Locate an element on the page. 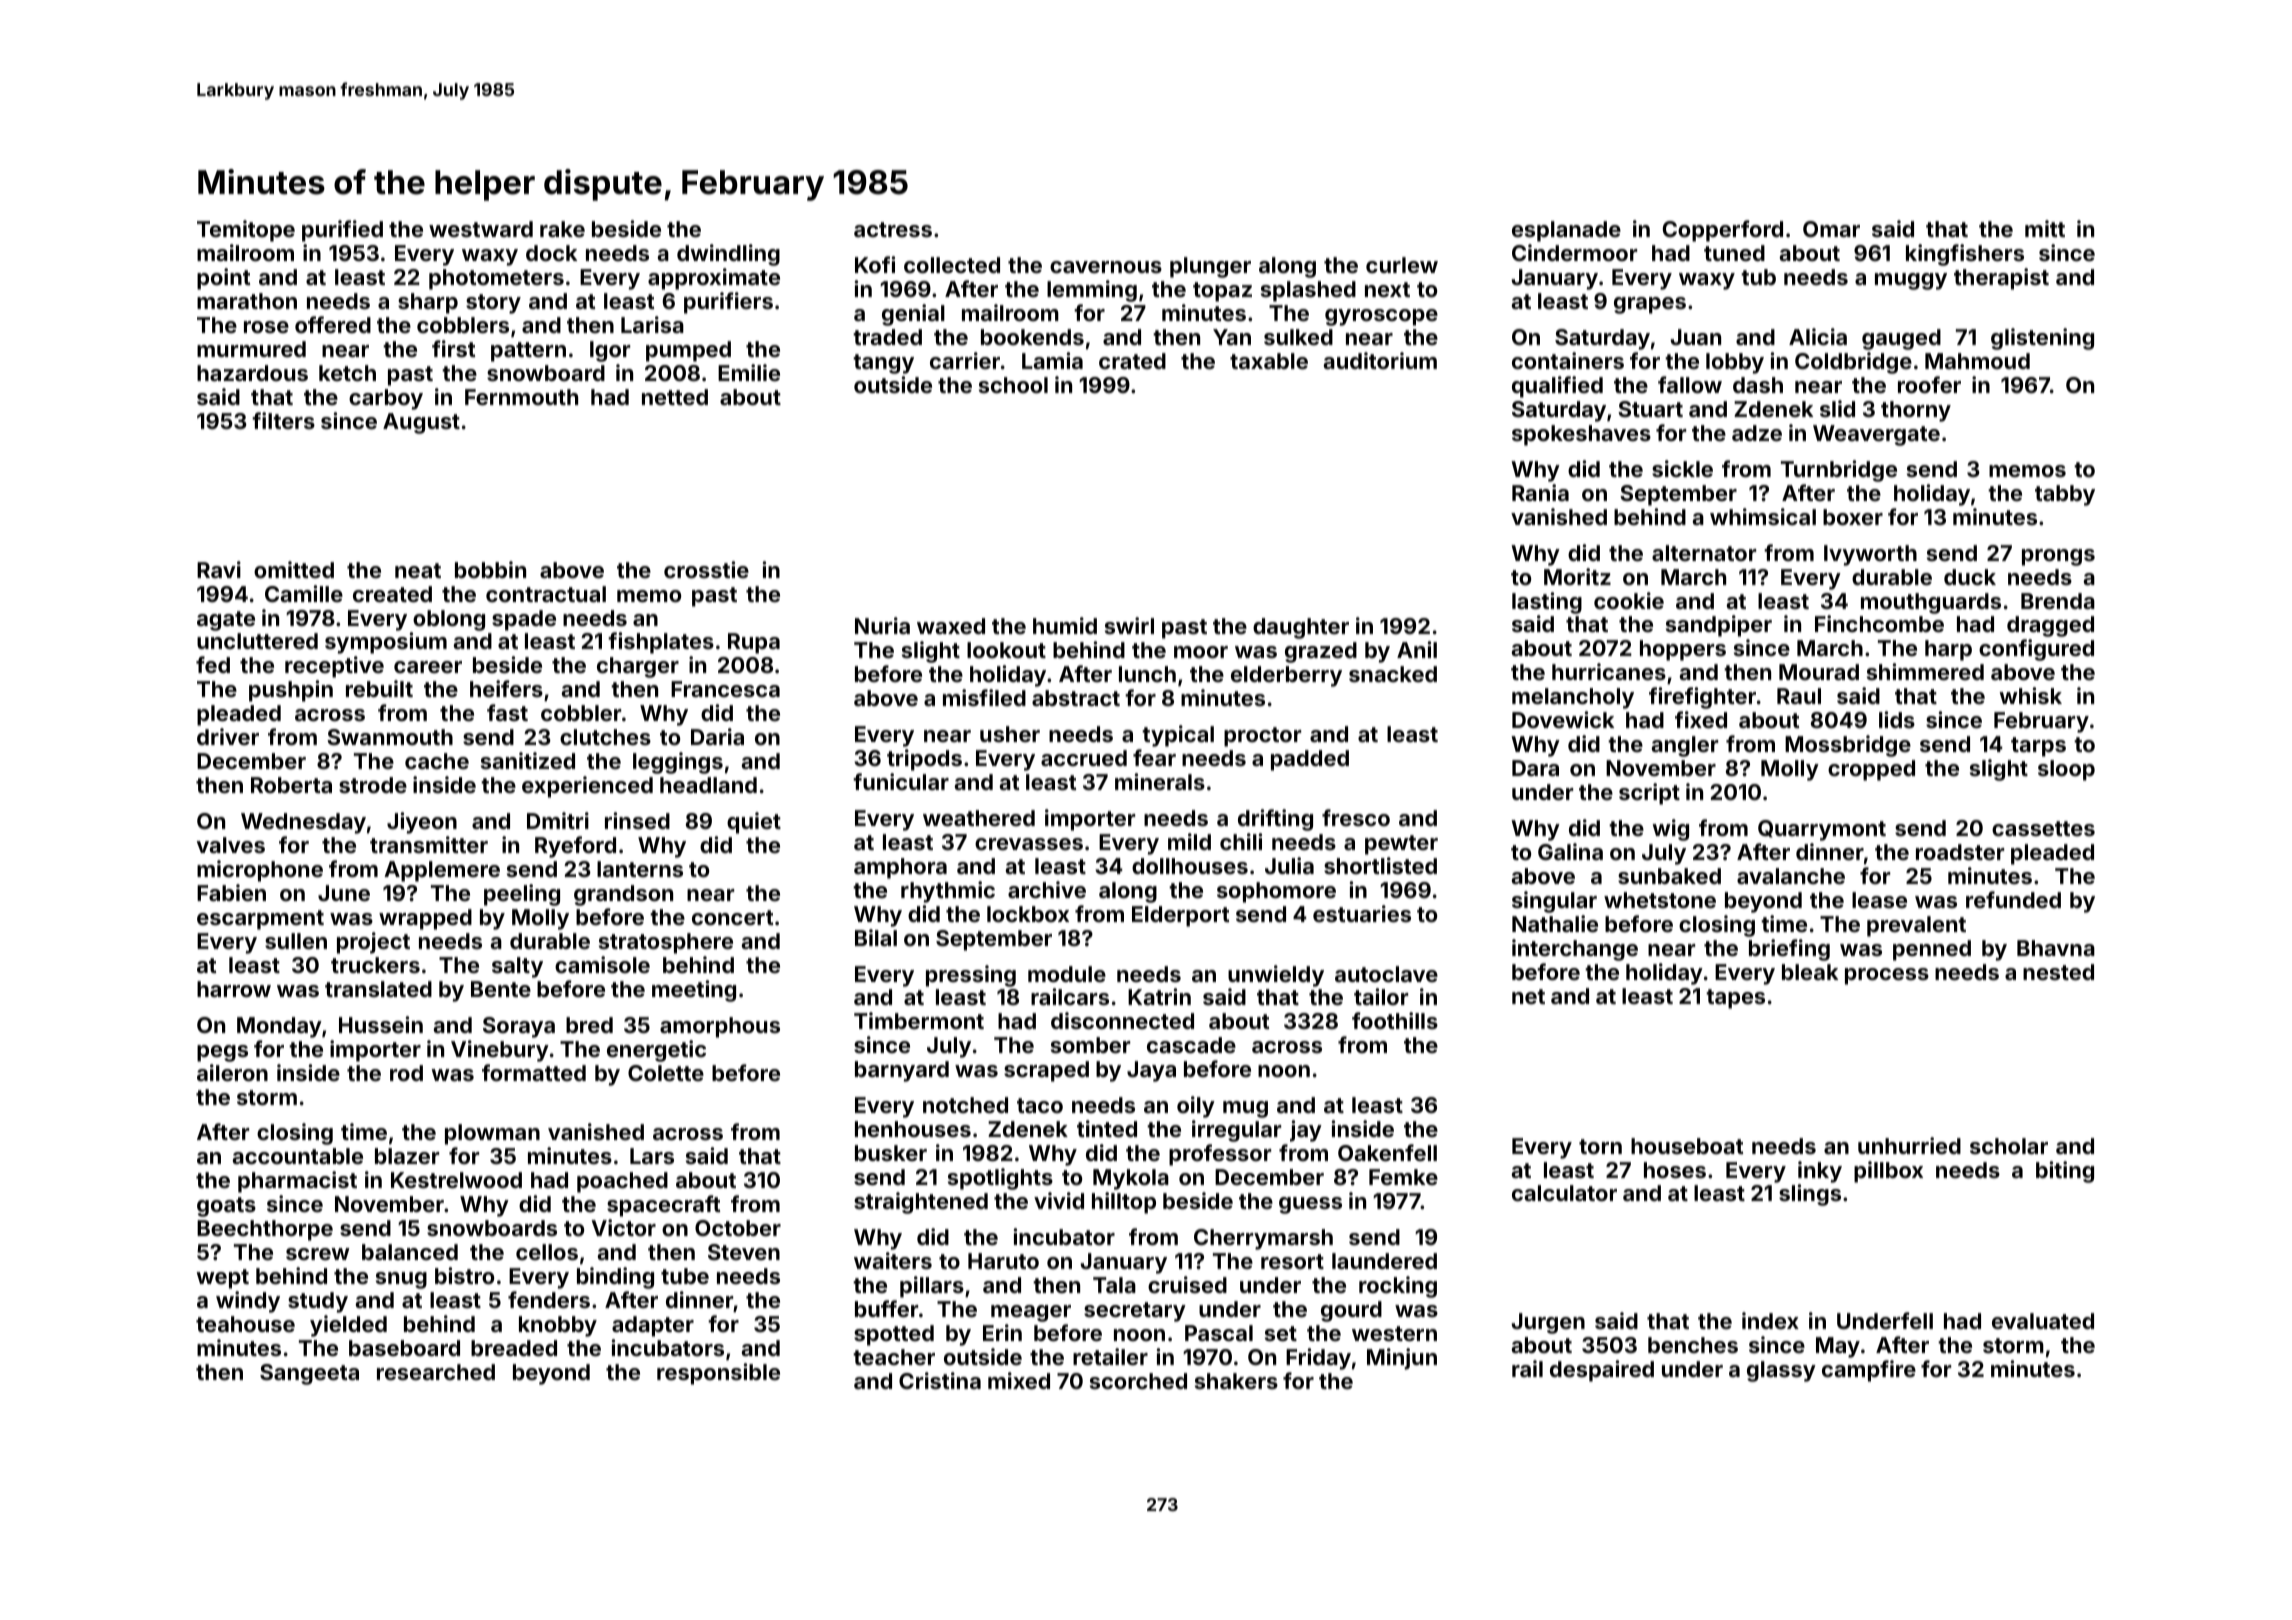  netted is located at coordinates (675, 397).
